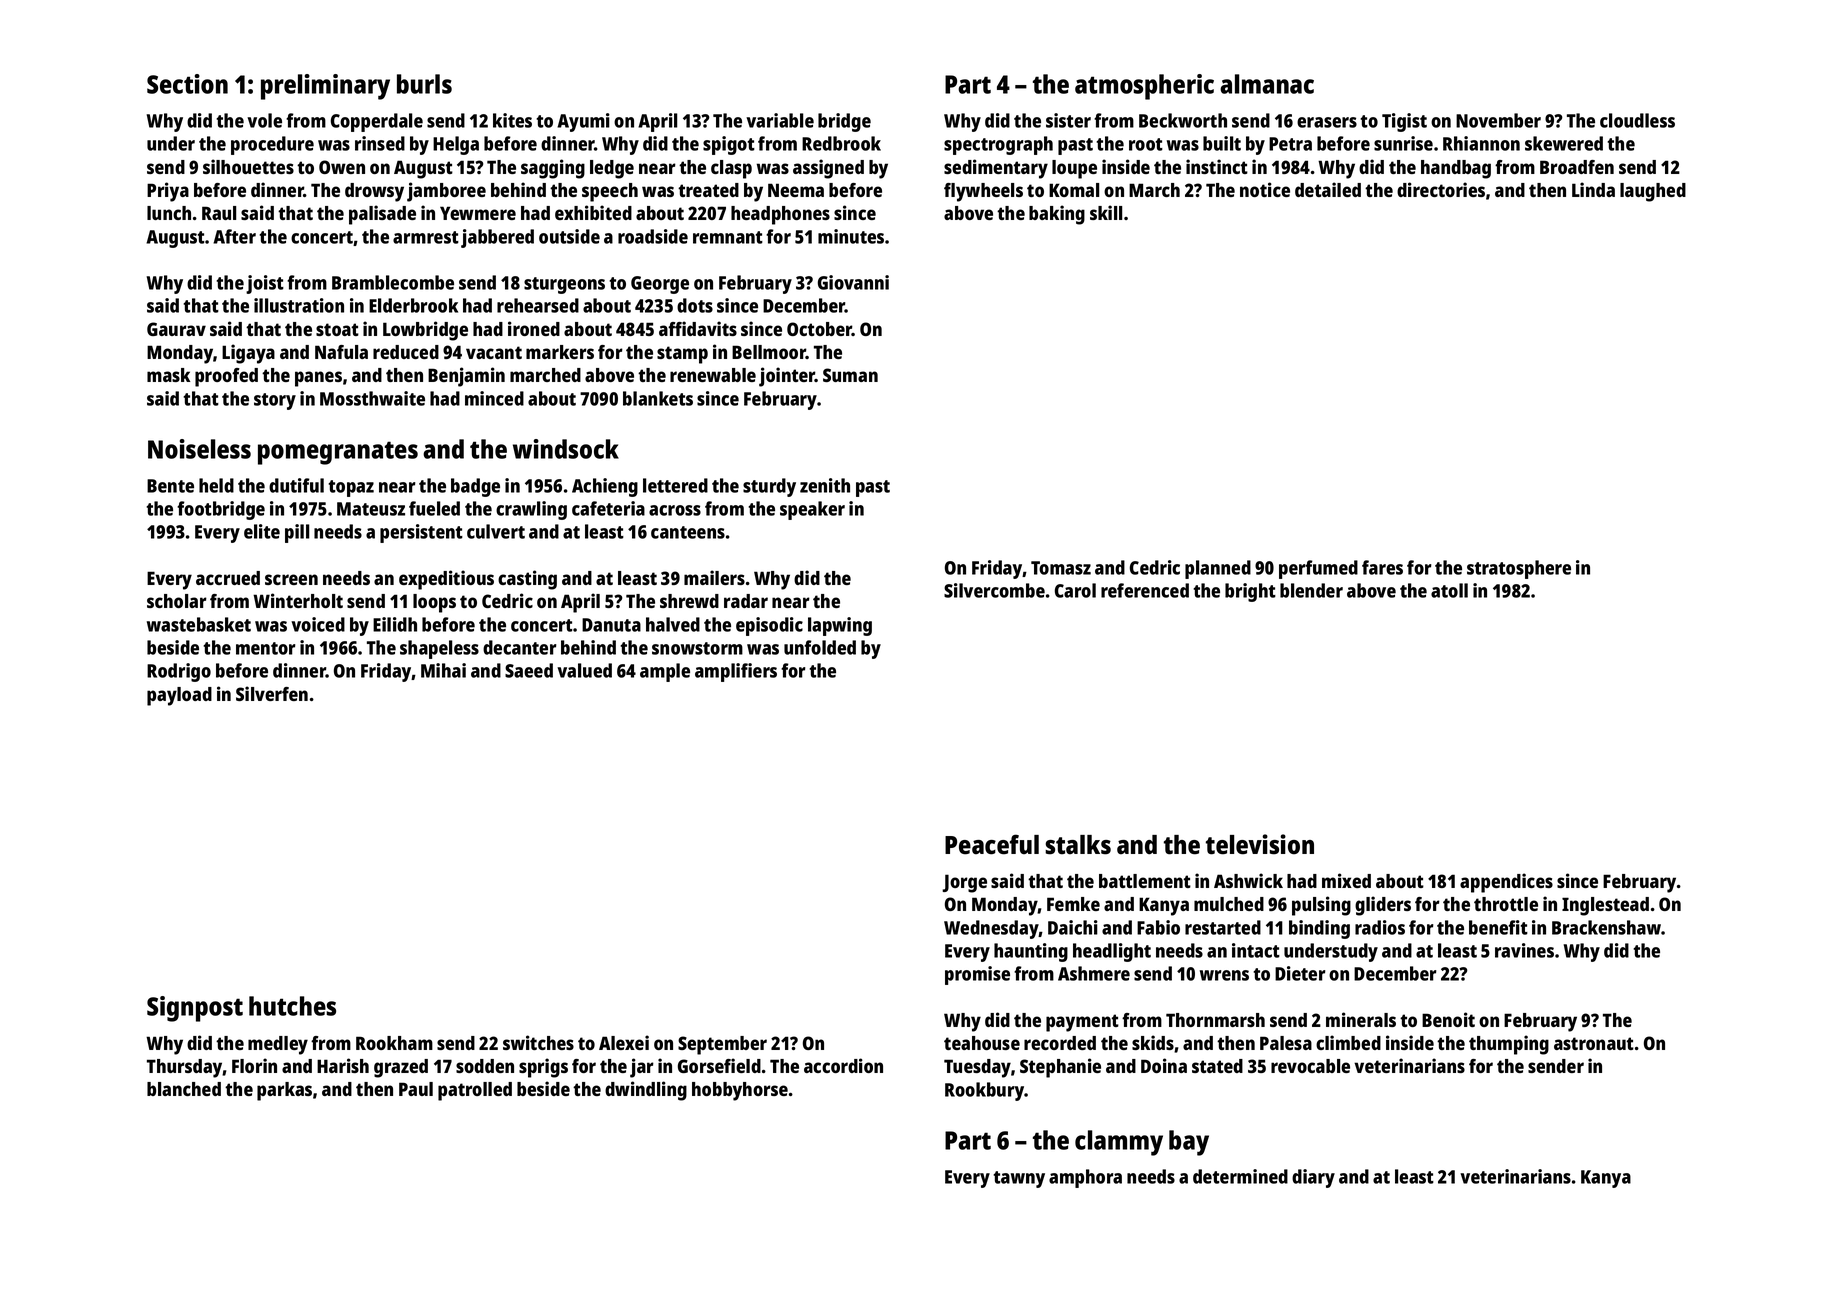 The height and width of the document is (1297, 1835). What do you see at coordinates (1403, 143) in the document?
I see `sunrise` at bounding box center [1403, 143].
